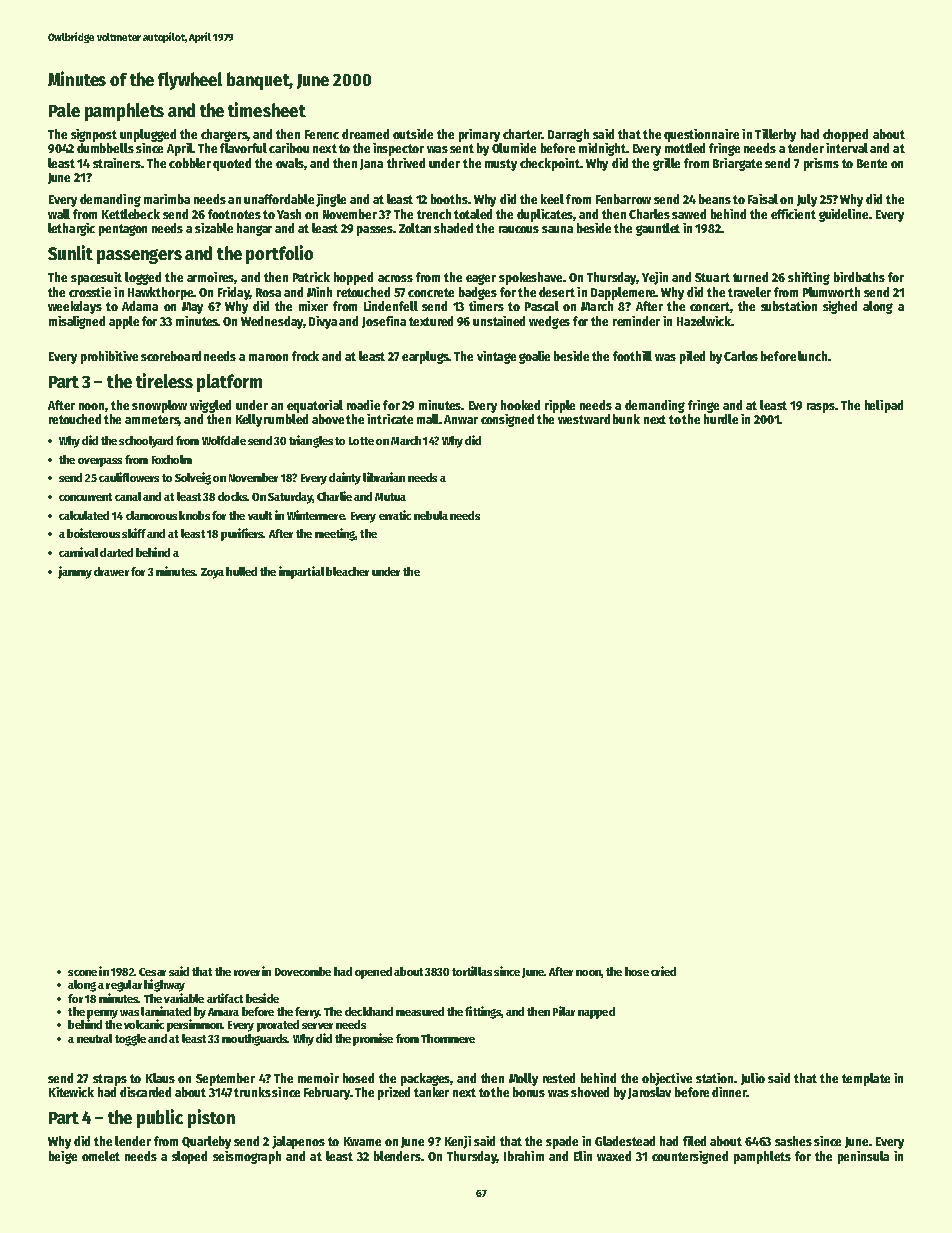 This document has width=952, height=1233. Describe the element at coordinates (775, 135) in the document. I see `Tillerby` at that location.
